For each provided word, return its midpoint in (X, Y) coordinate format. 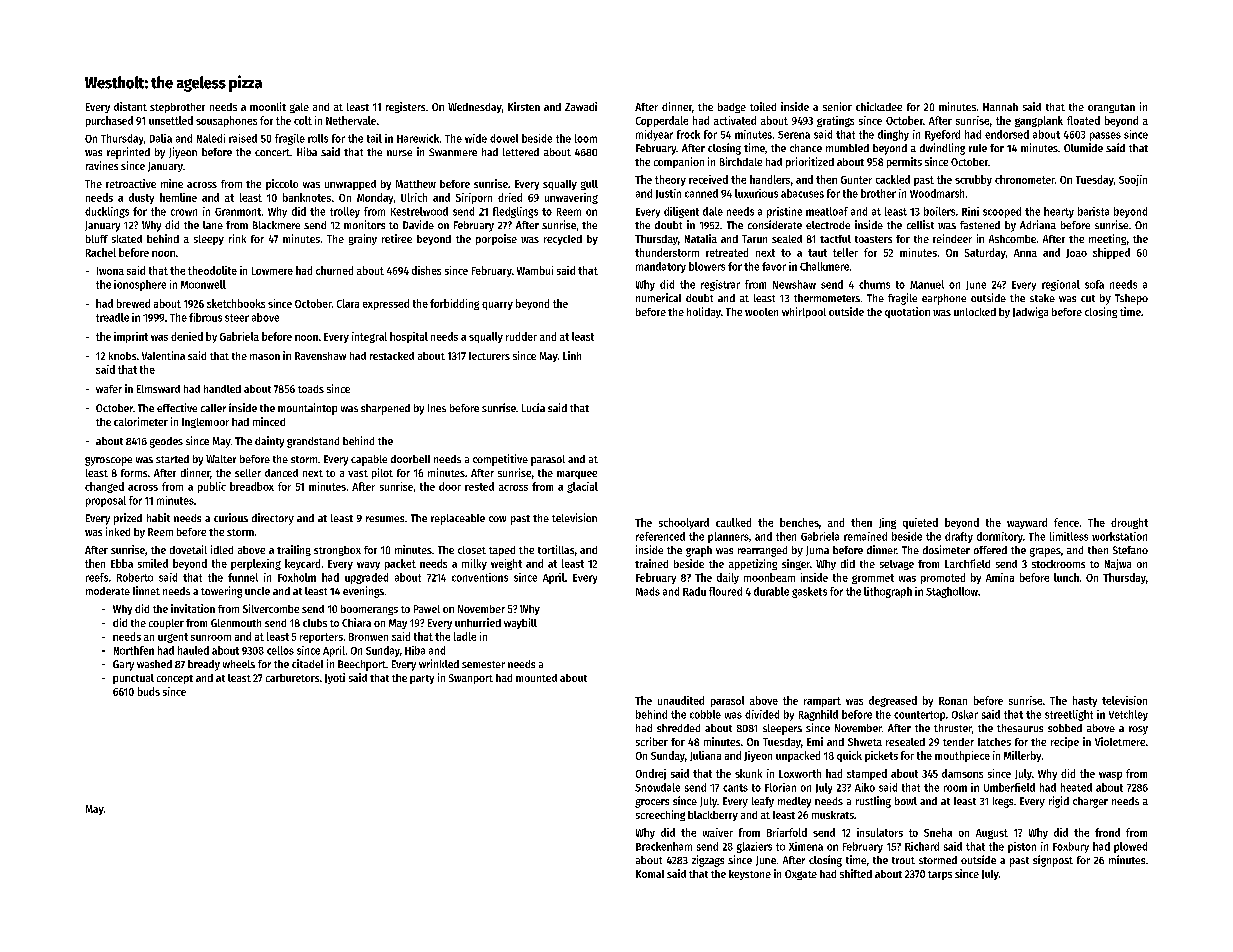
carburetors (292, 678)
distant (130, 106)
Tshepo (1131, 299)
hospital (409, 337)
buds (149, 691)
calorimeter (141, 421)
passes (1105, 136)
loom (586, 138)
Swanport (471, 679)
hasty (1085, 701)
